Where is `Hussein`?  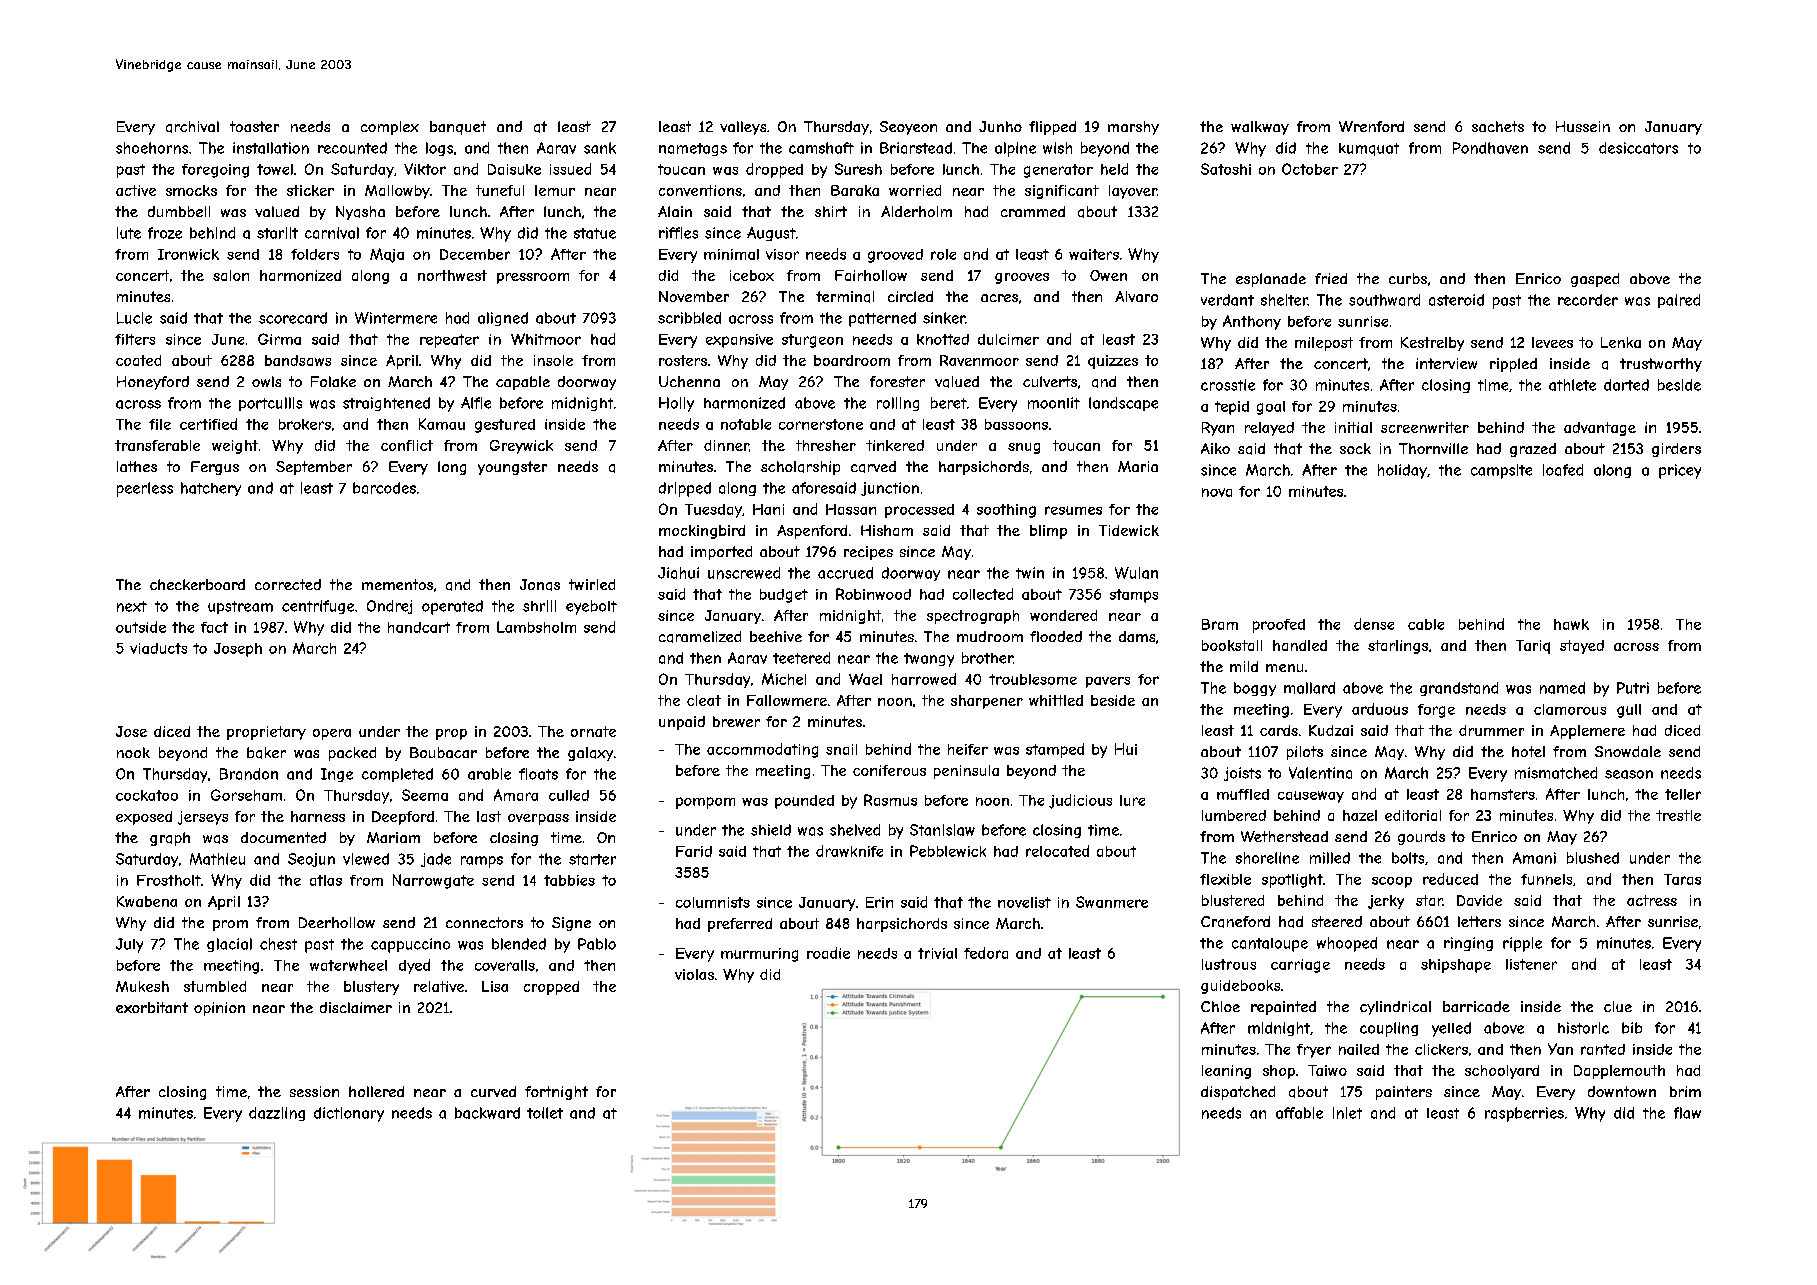
Hussein is located at coordinates (1583, 126).
